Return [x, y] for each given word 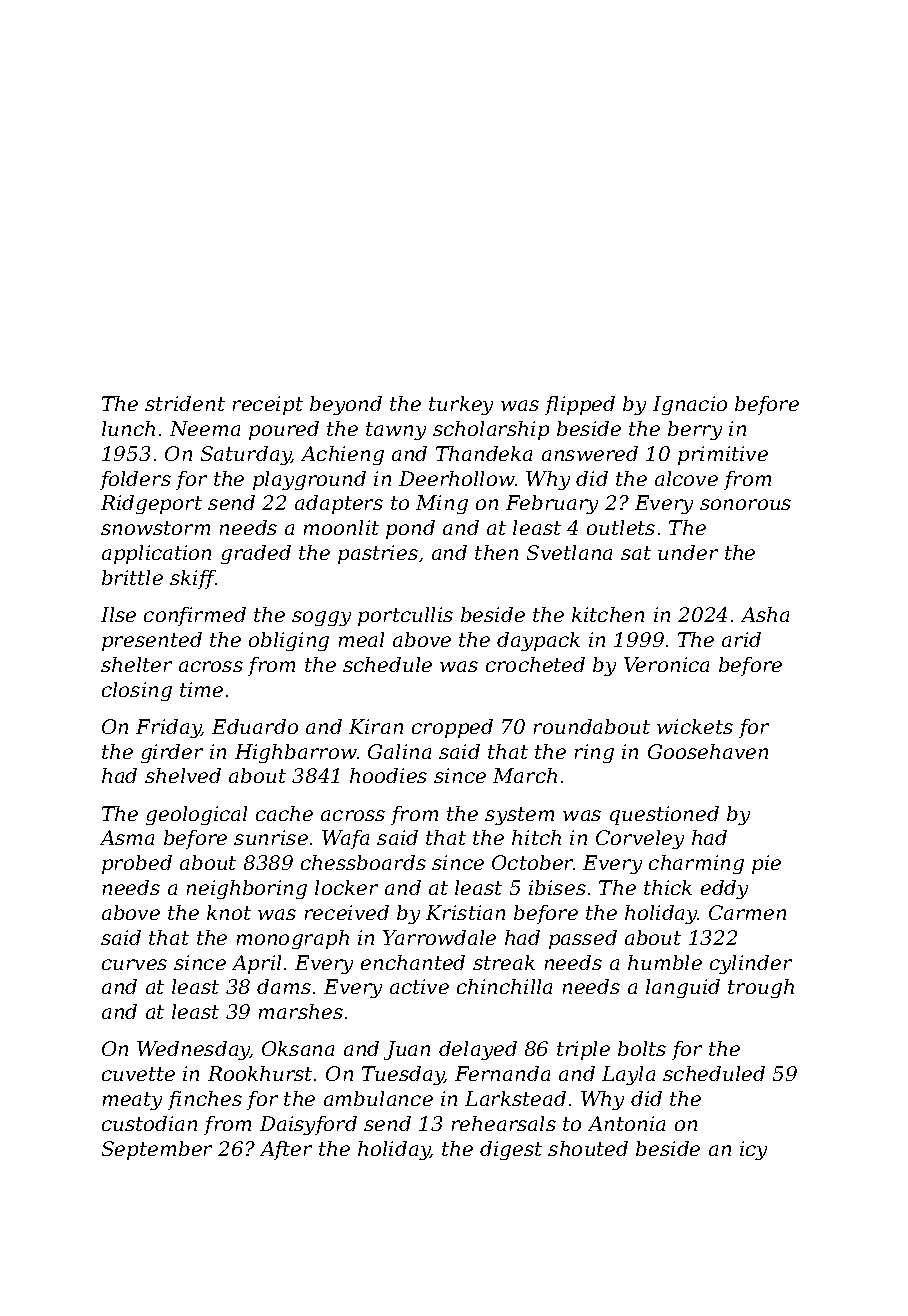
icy [753, 1150]
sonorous [745, 504]
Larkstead [515, 1098]
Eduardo [255, 726]
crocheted [535, 664]
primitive [723, 455]
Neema [205, 428]
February [552, 504]
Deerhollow [457, 478]
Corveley [640, 839]
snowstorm [155, 528]
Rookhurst [260, 1073]
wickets [695, 726]
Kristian [465, 912]
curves [134, 964]
